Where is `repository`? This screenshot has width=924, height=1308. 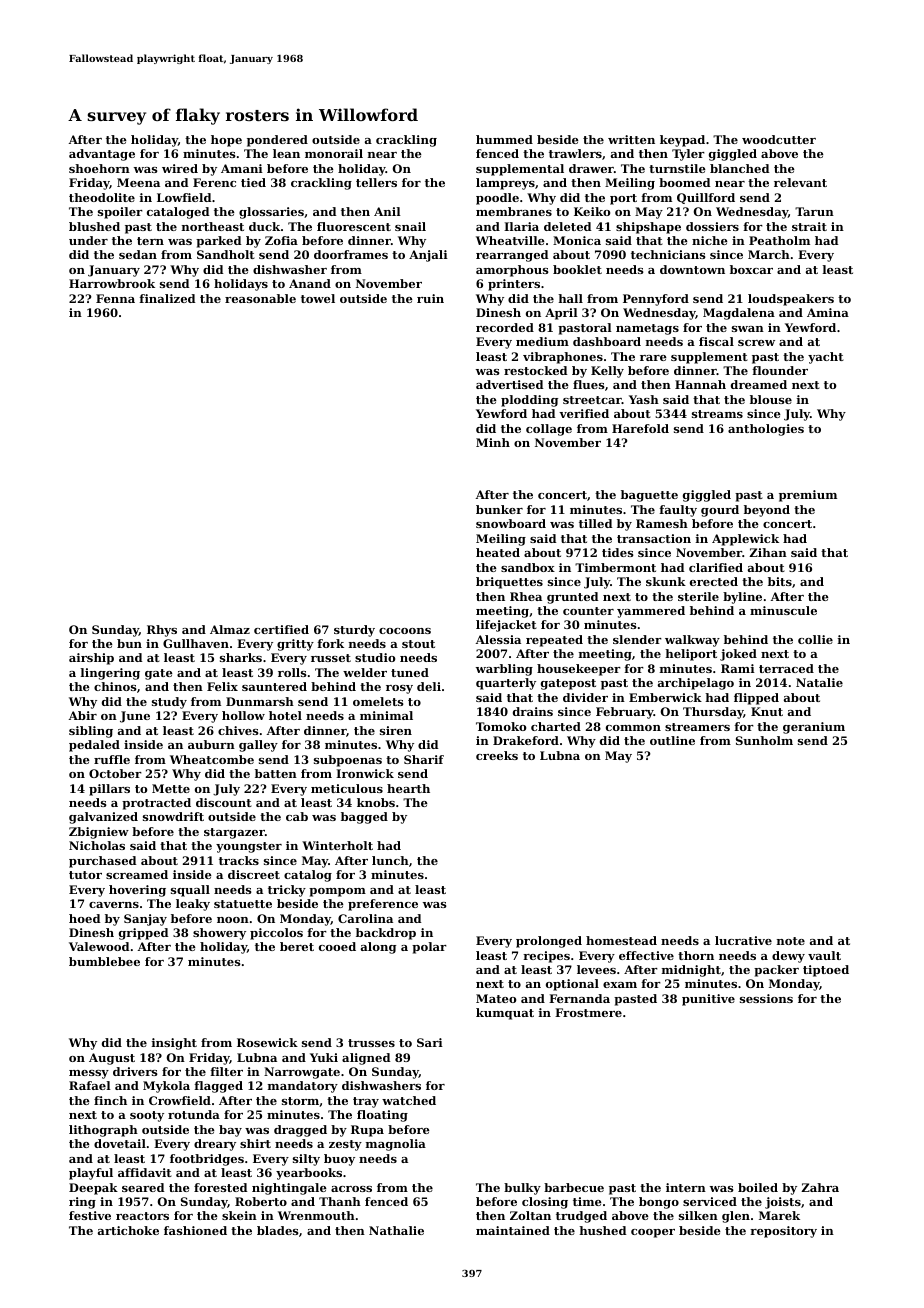
repository is located at coordinates (783, 1232).
